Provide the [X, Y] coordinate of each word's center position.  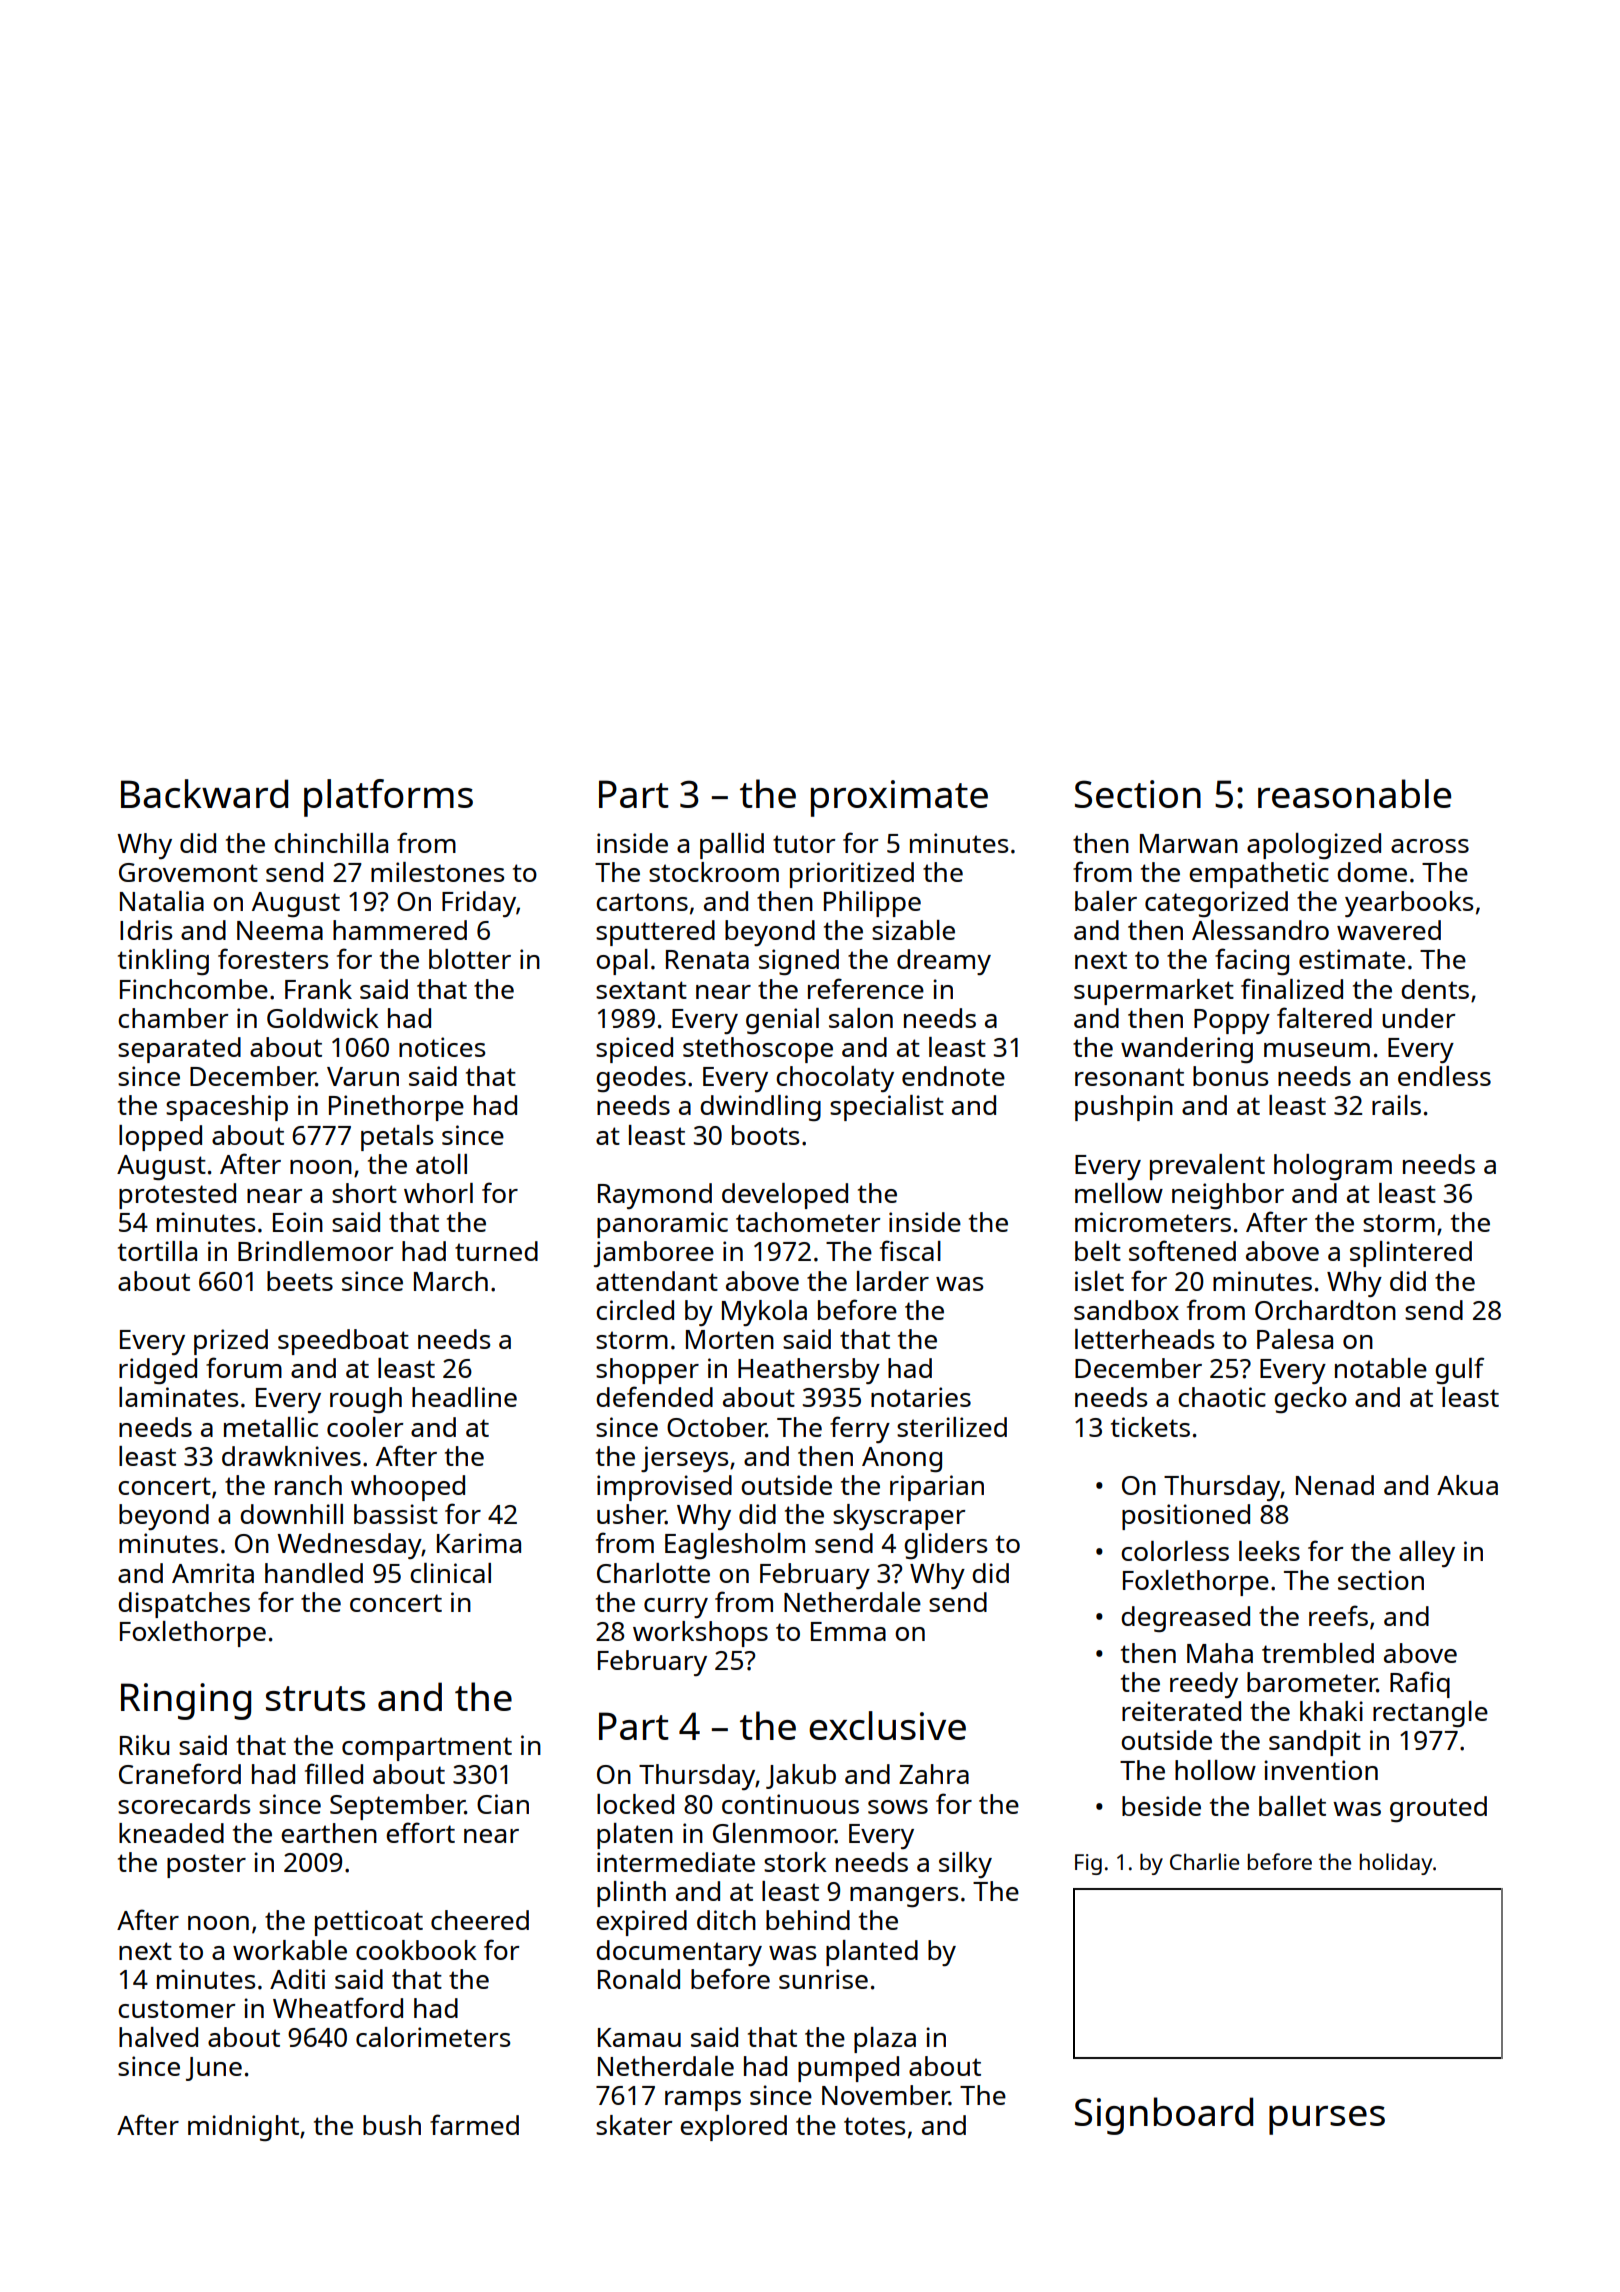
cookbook [416, 1950]
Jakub [801, 1776]
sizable [913, 930]
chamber [173, 1018]
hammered [400, 930]
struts [315, 1698]
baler [1106, 901]
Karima [479, 1543]
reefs [1338, 1615]
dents [1435, 989]
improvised [664, 1488]
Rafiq [1420, 1684]
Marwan [1189, 843]
